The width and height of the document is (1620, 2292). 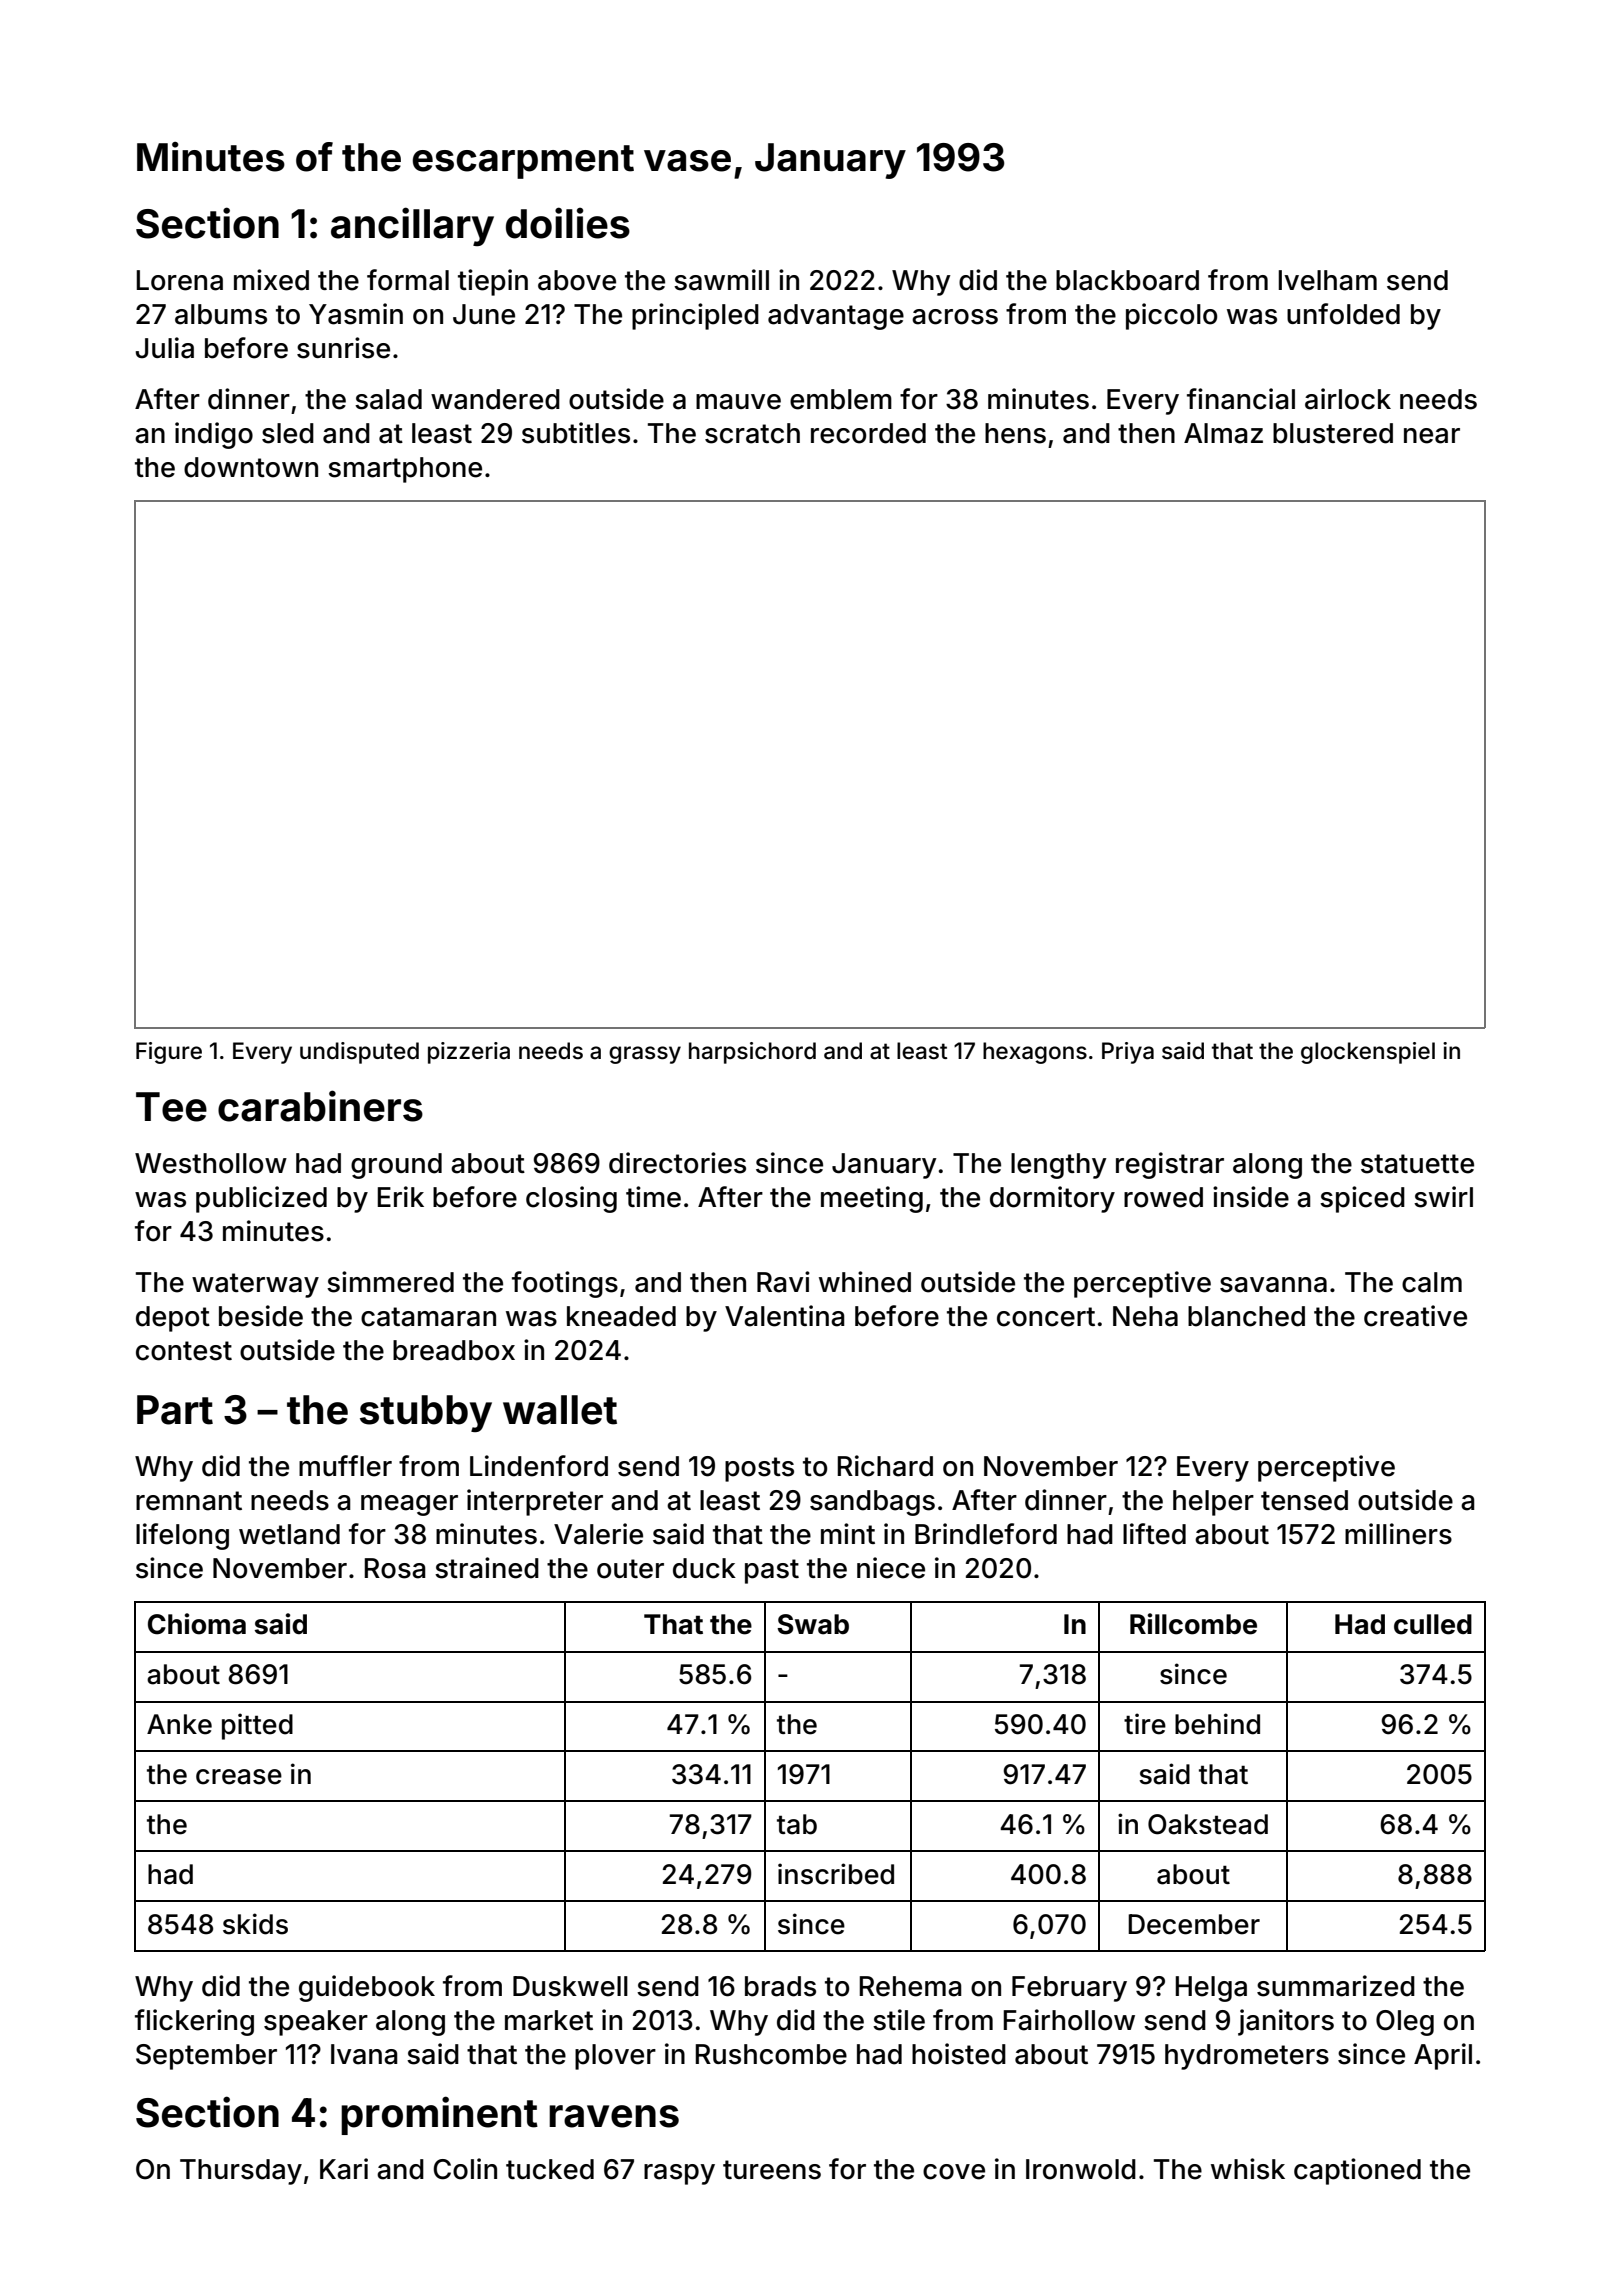 I want to click on strained, so click(x=487, y=1568).
